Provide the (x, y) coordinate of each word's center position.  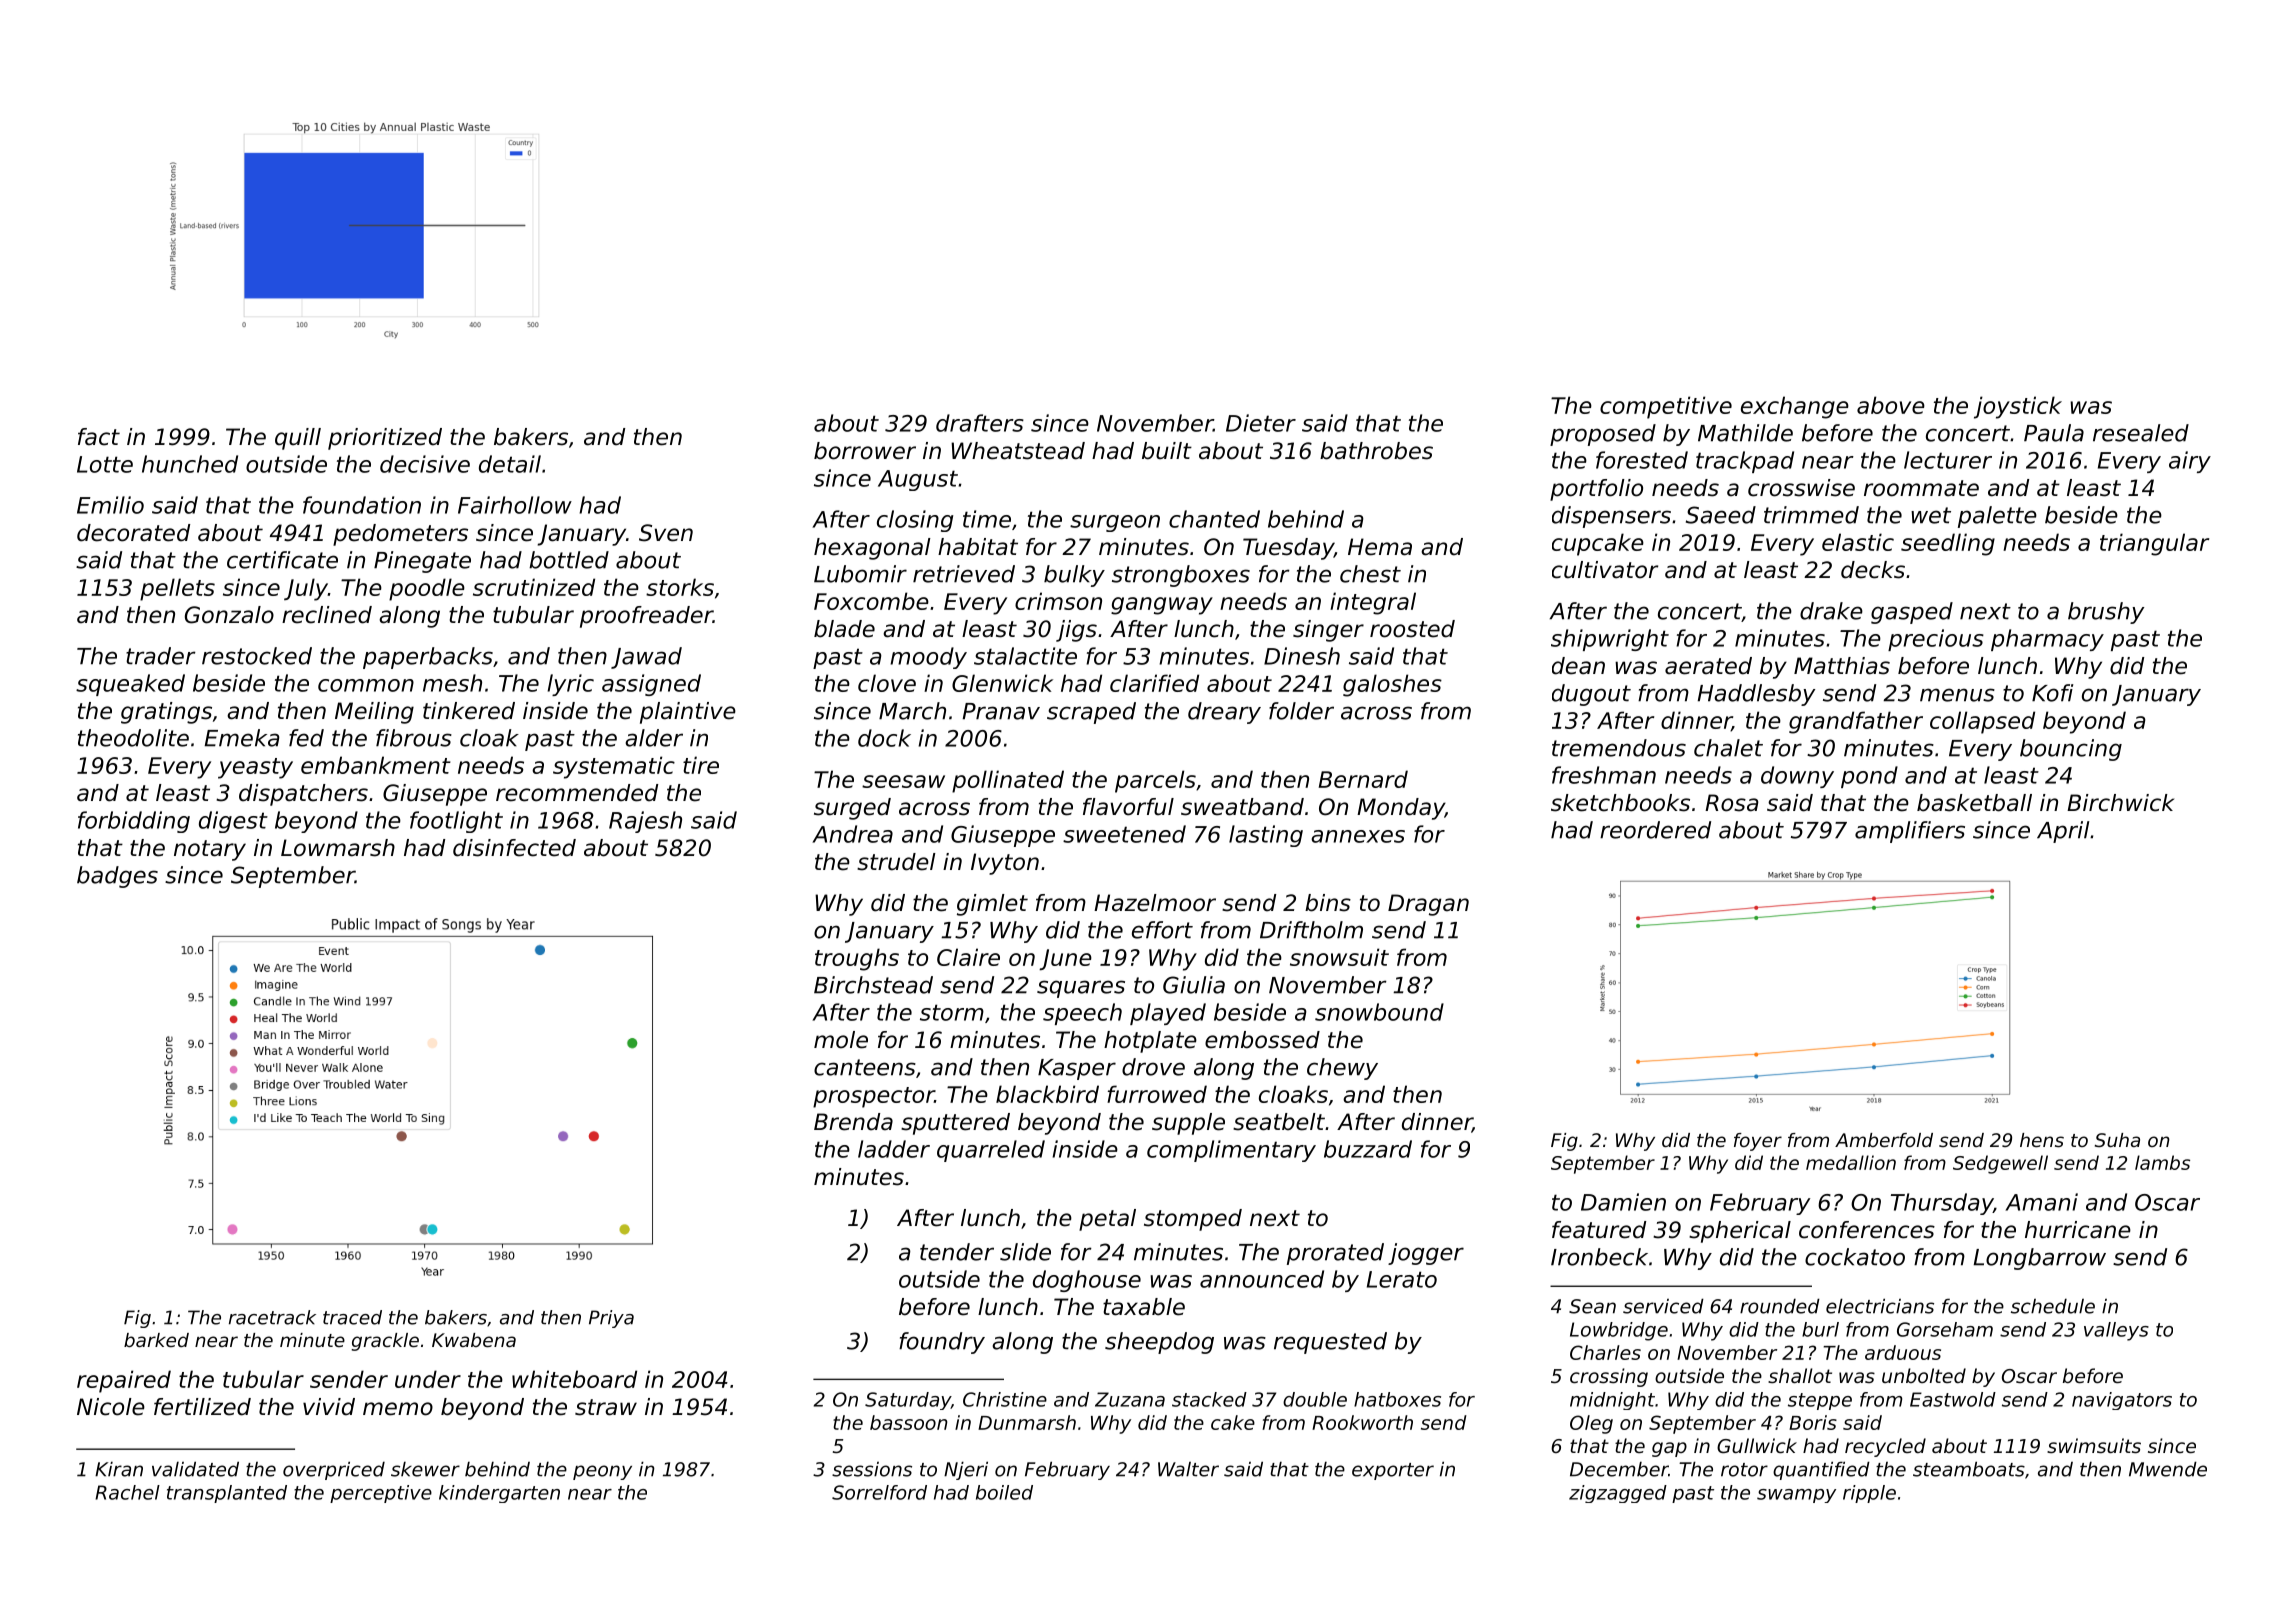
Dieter (1261, 423)
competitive (1666, 407)
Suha (2117, 1140)
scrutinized (534, 587)
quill (298, 439)
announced (1262, 1279)
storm (952, 1012)
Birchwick (2120, 803)
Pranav (1001, 711)
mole (841, 1040)
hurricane (2078, 1230)
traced (352, 1317)
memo (398, 1409)
